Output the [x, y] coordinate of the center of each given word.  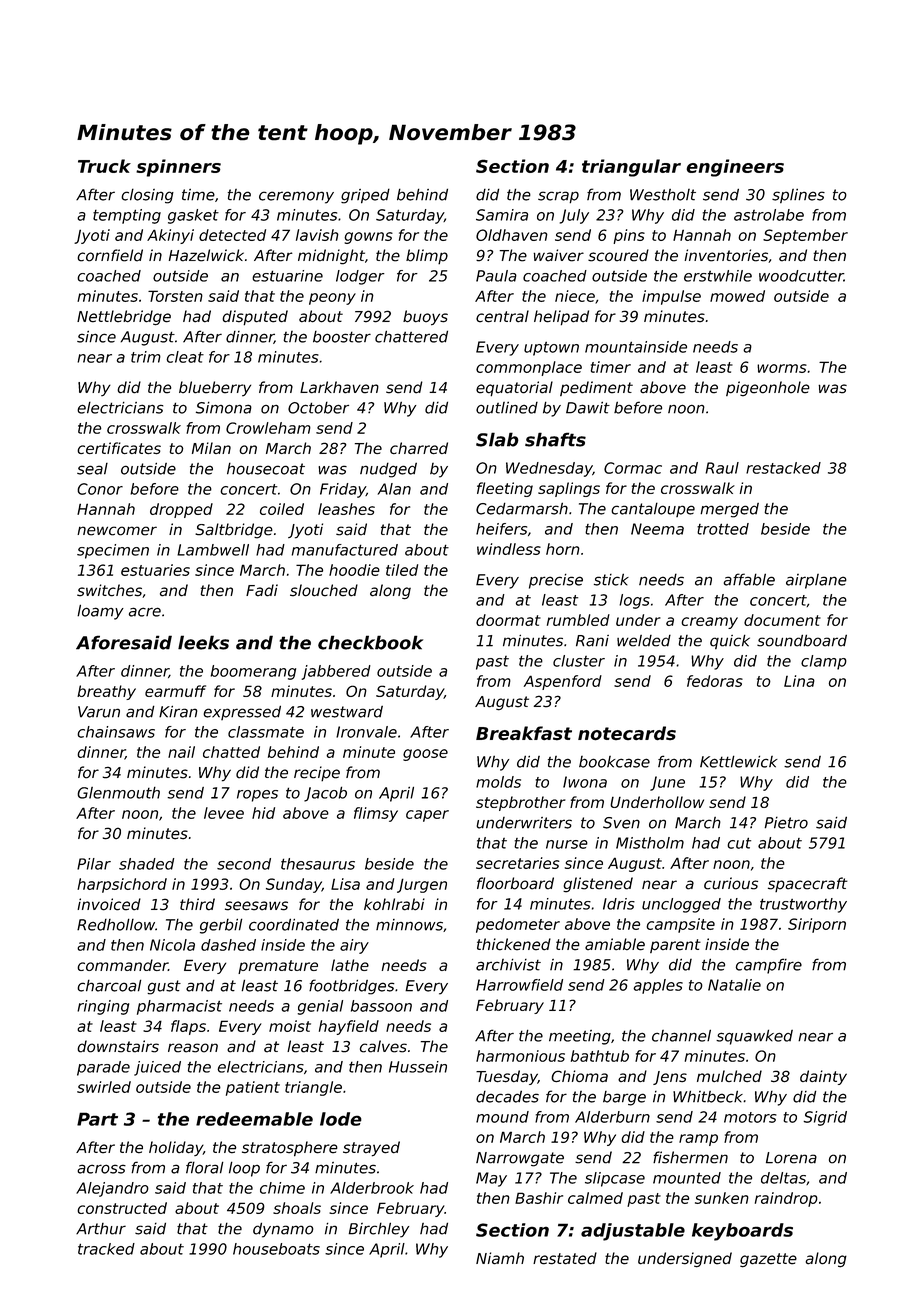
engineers [735, 168]
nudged [388, 470]
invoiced [109, 904]
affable [749, 579]
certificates [119, 448]
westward [347, 712]
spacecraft [808, 884]
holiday [176, 1148]
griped [365, 196]
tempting [127, 216]
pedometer [518, 925]
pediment [596, 388]
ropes [257, 796]
